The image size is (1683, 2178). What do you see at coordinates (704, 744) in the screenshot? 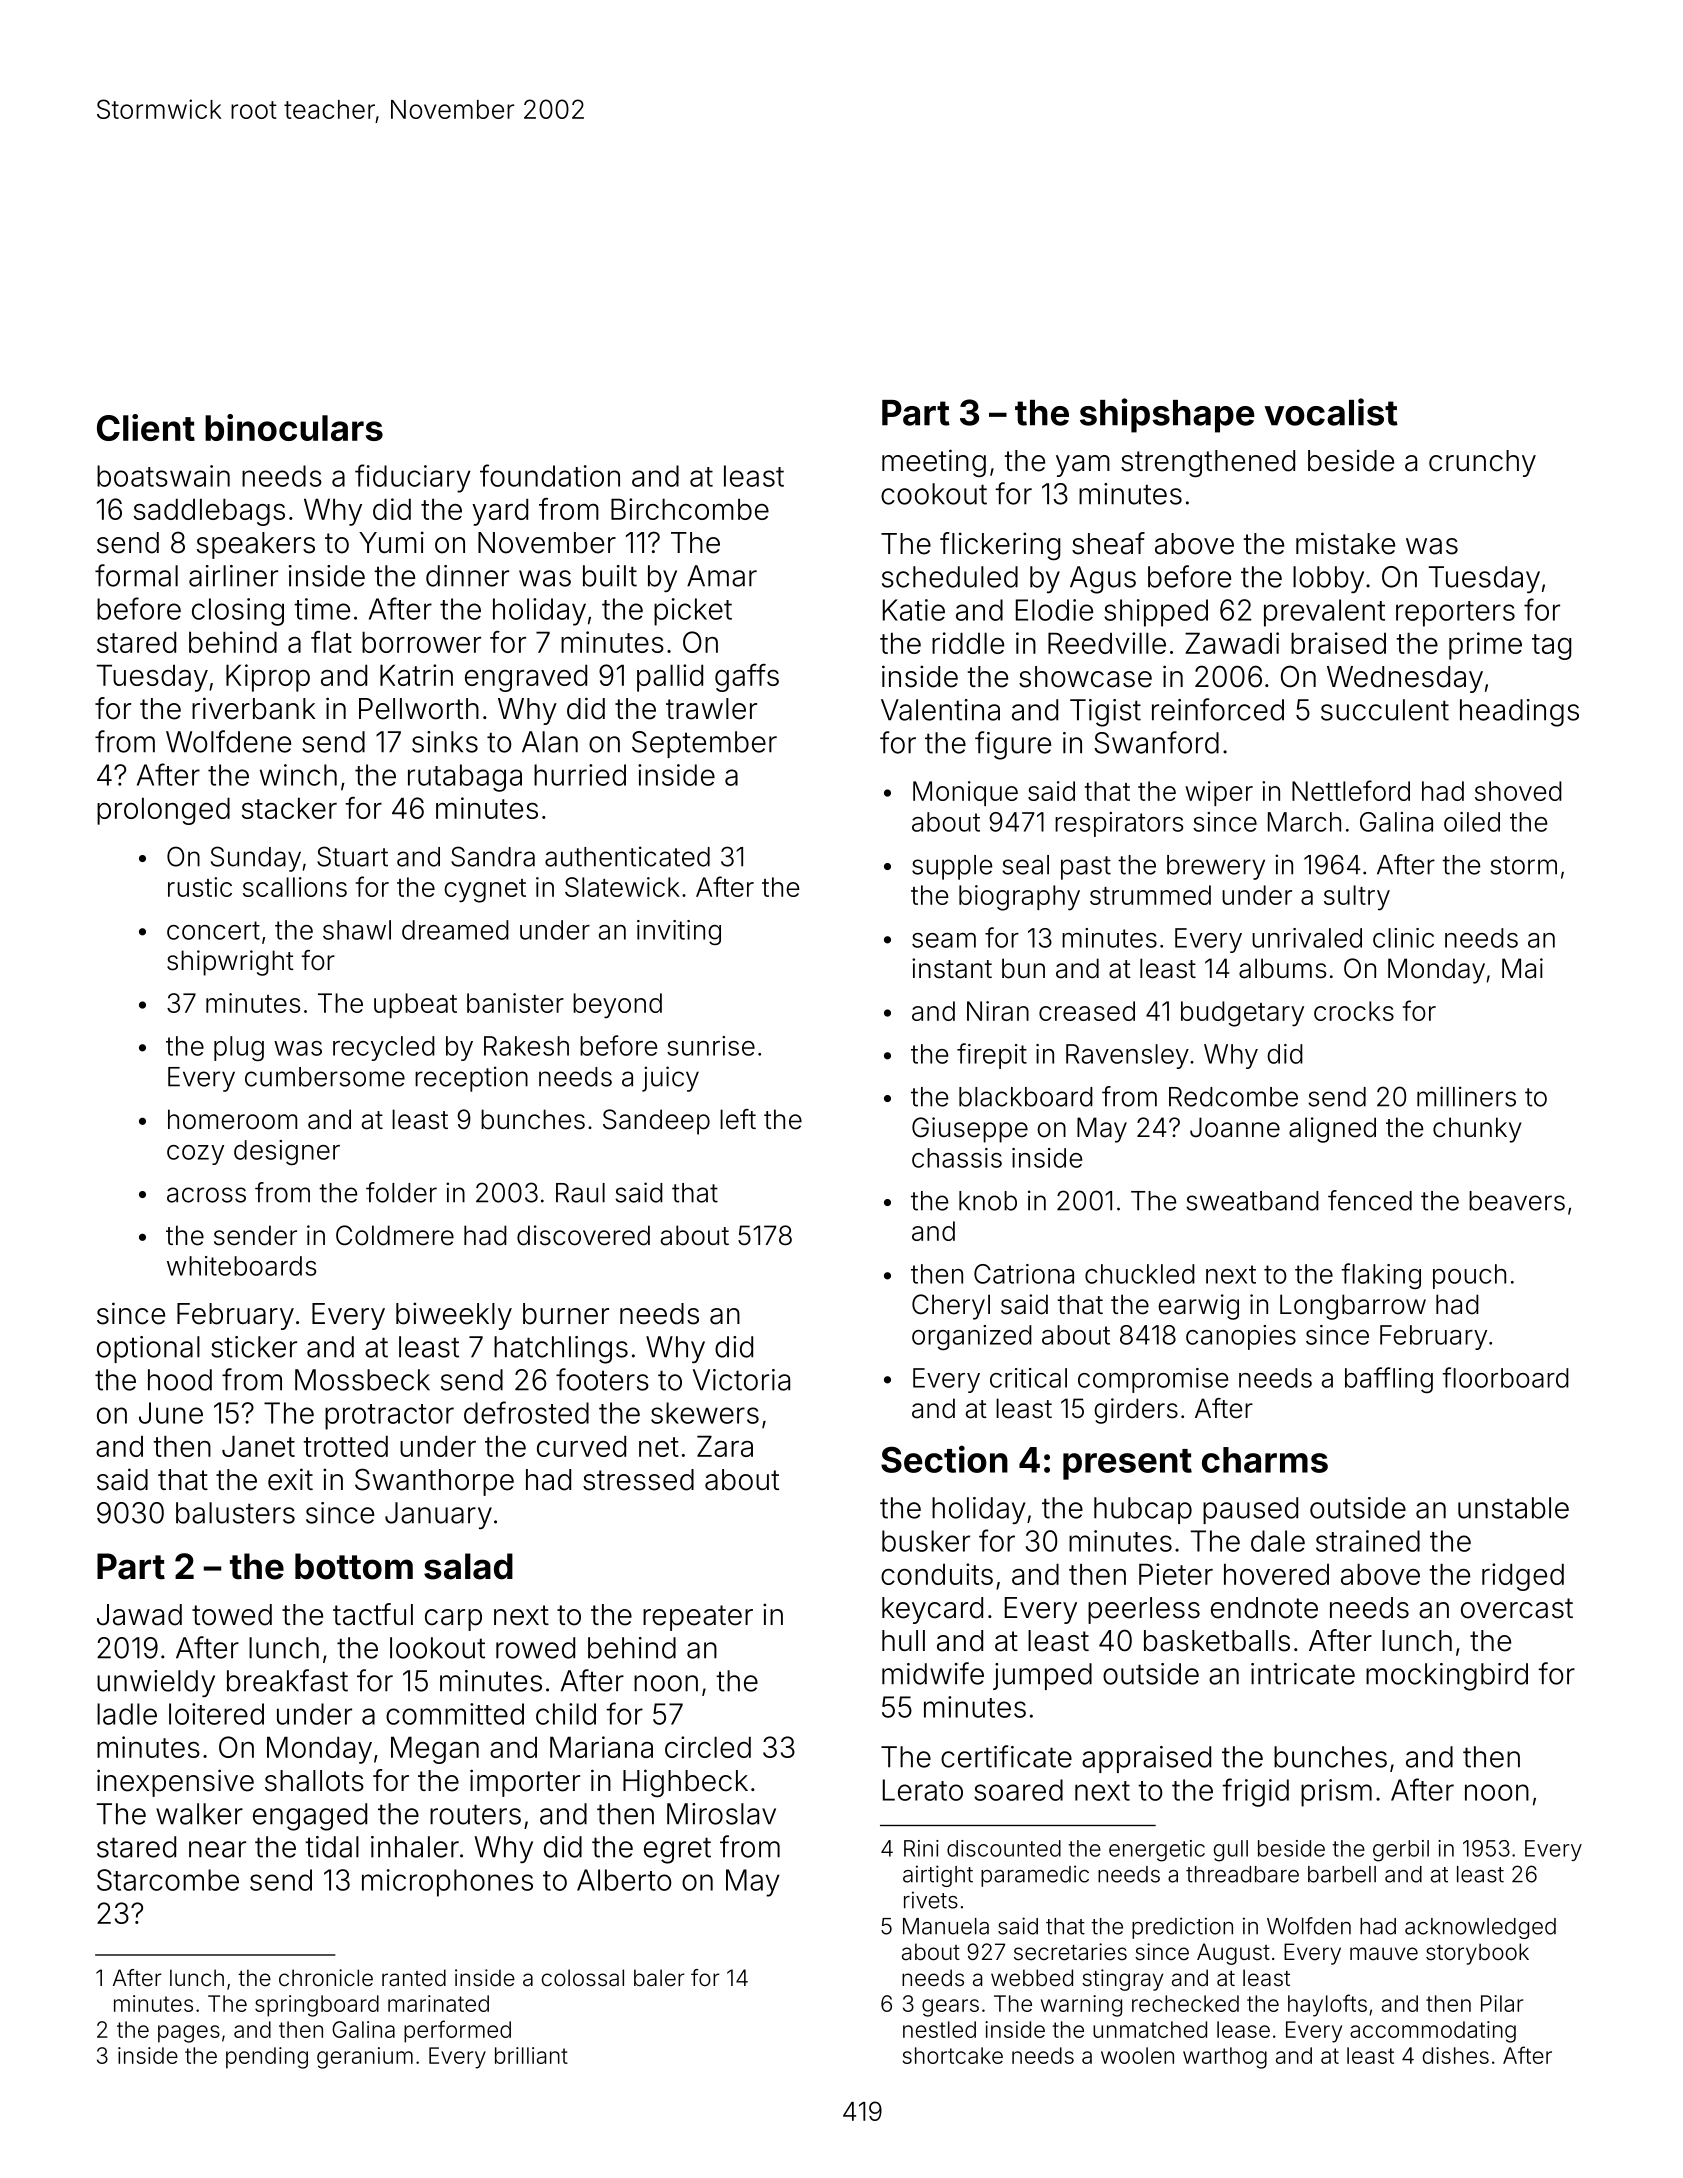
I see `September` at bounding box center [704, 744].
